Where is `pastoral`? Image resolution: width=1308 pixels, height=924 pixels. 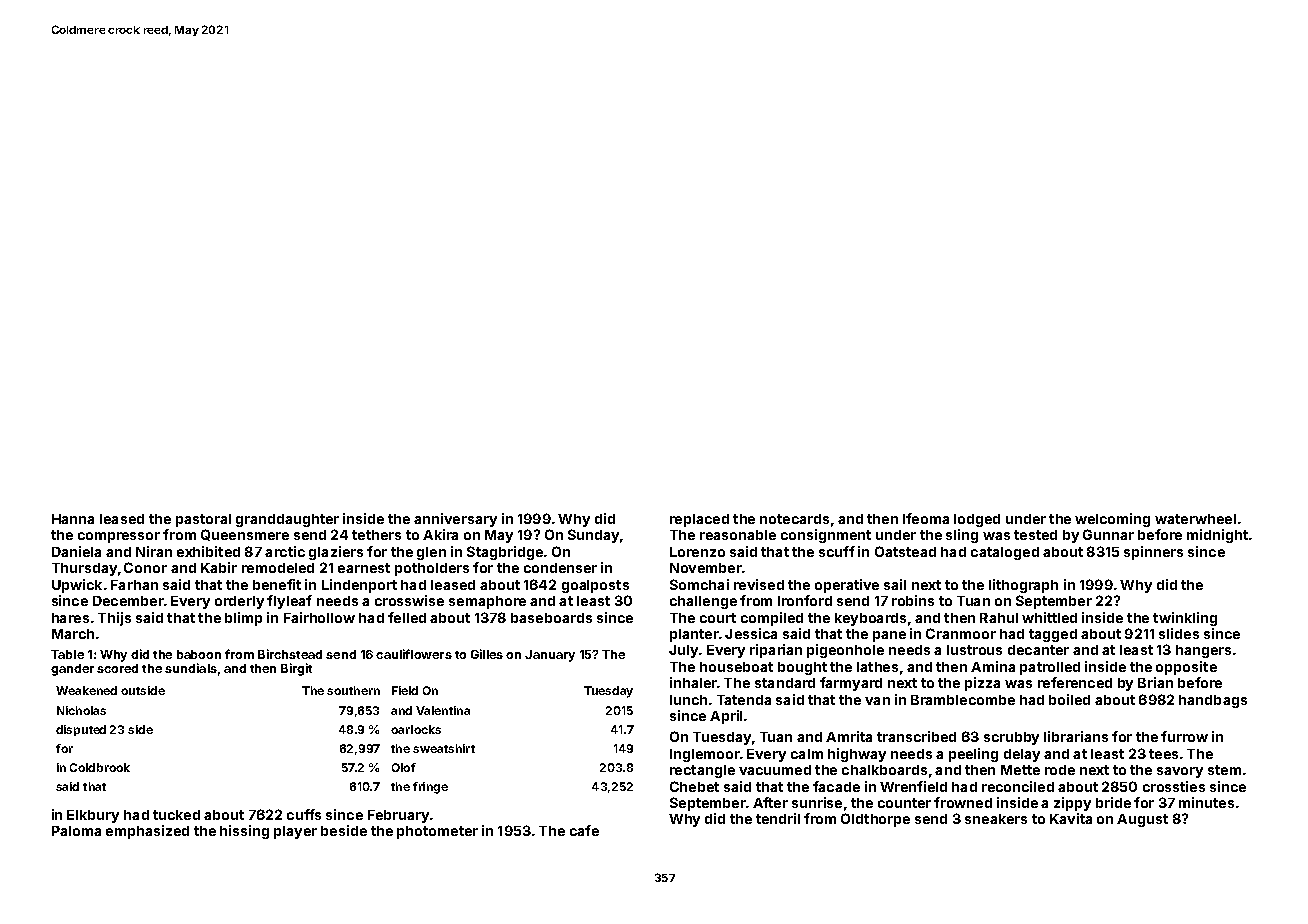 pastoral is located at coordinates (203, 520).
